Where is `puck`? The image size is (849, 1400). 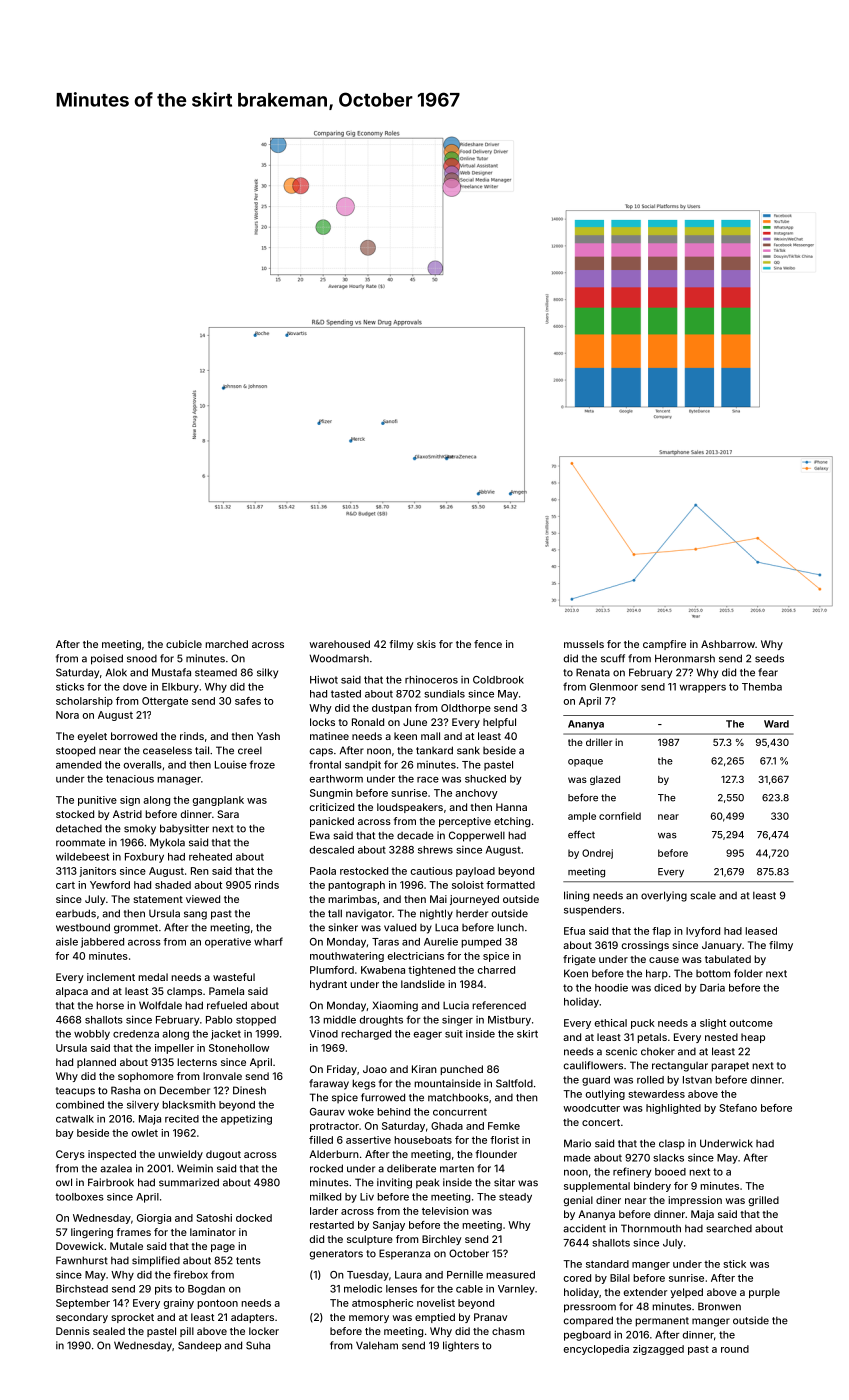
puck is located at coordinates (643, 1024).
